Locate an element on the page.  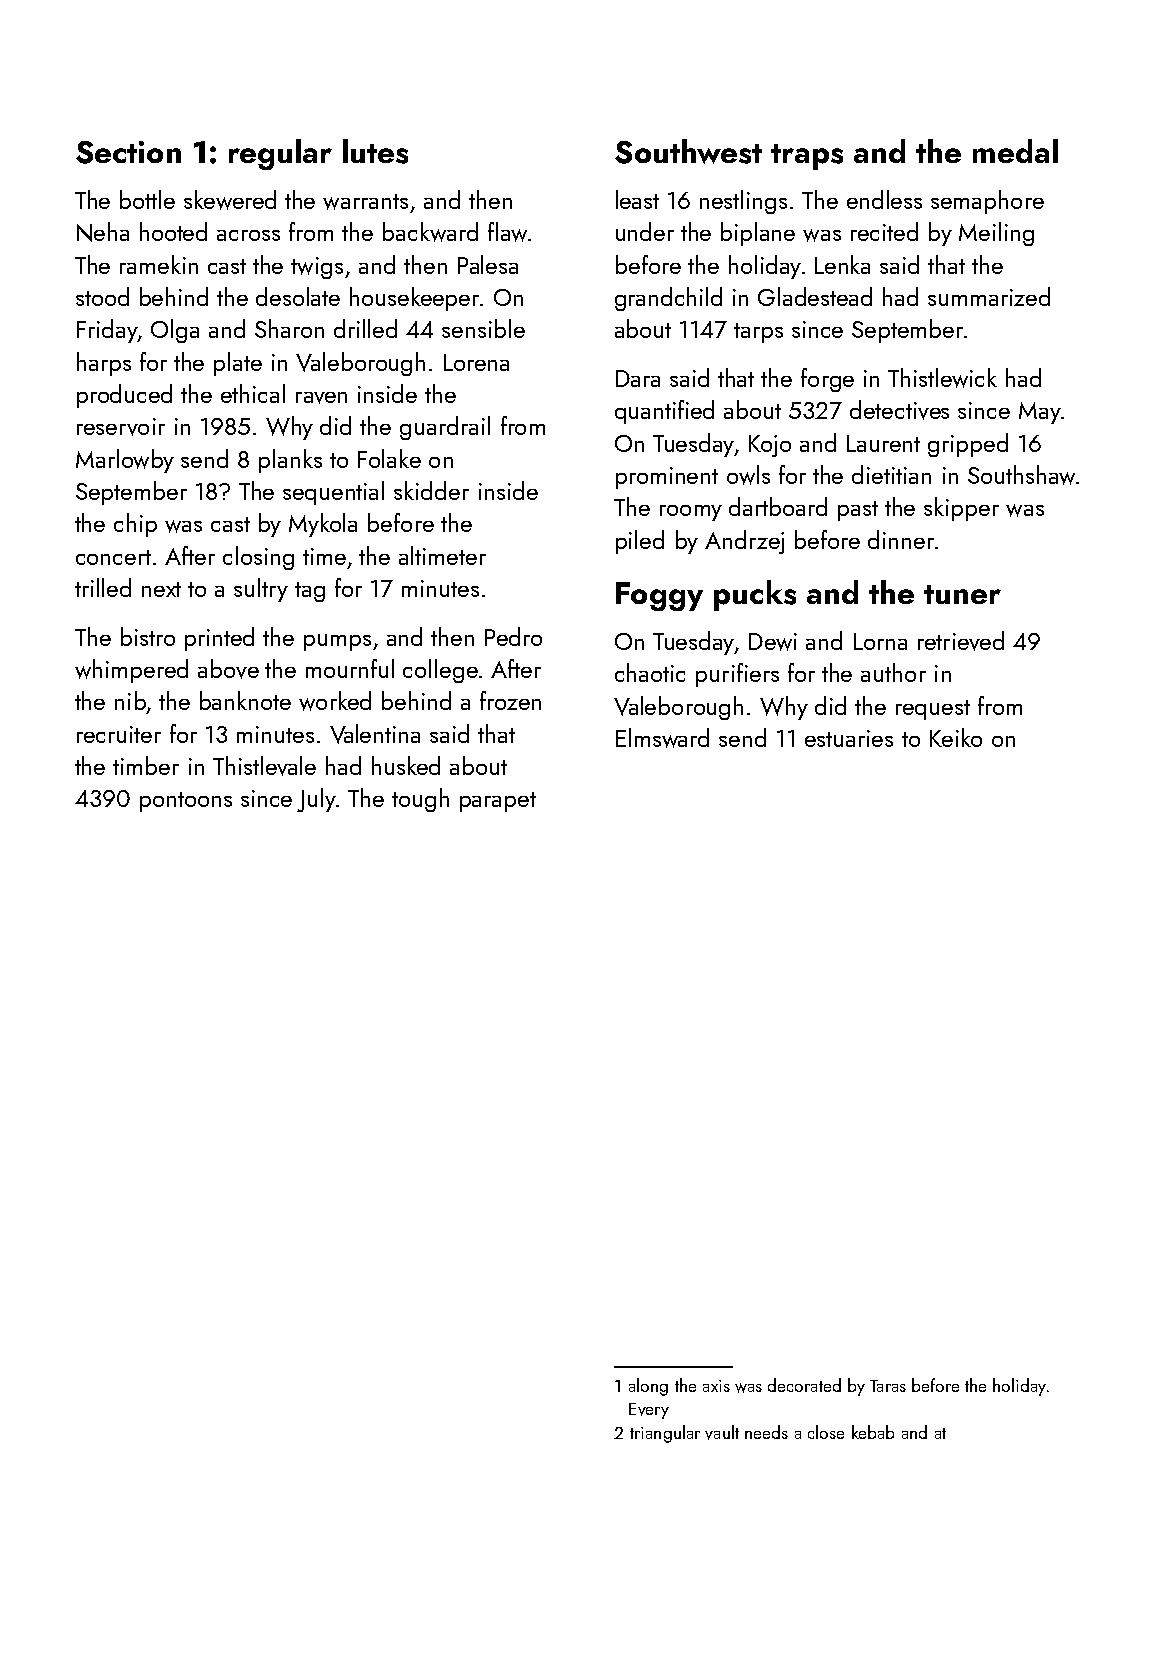
along is located at coordinates (648, 1387).
